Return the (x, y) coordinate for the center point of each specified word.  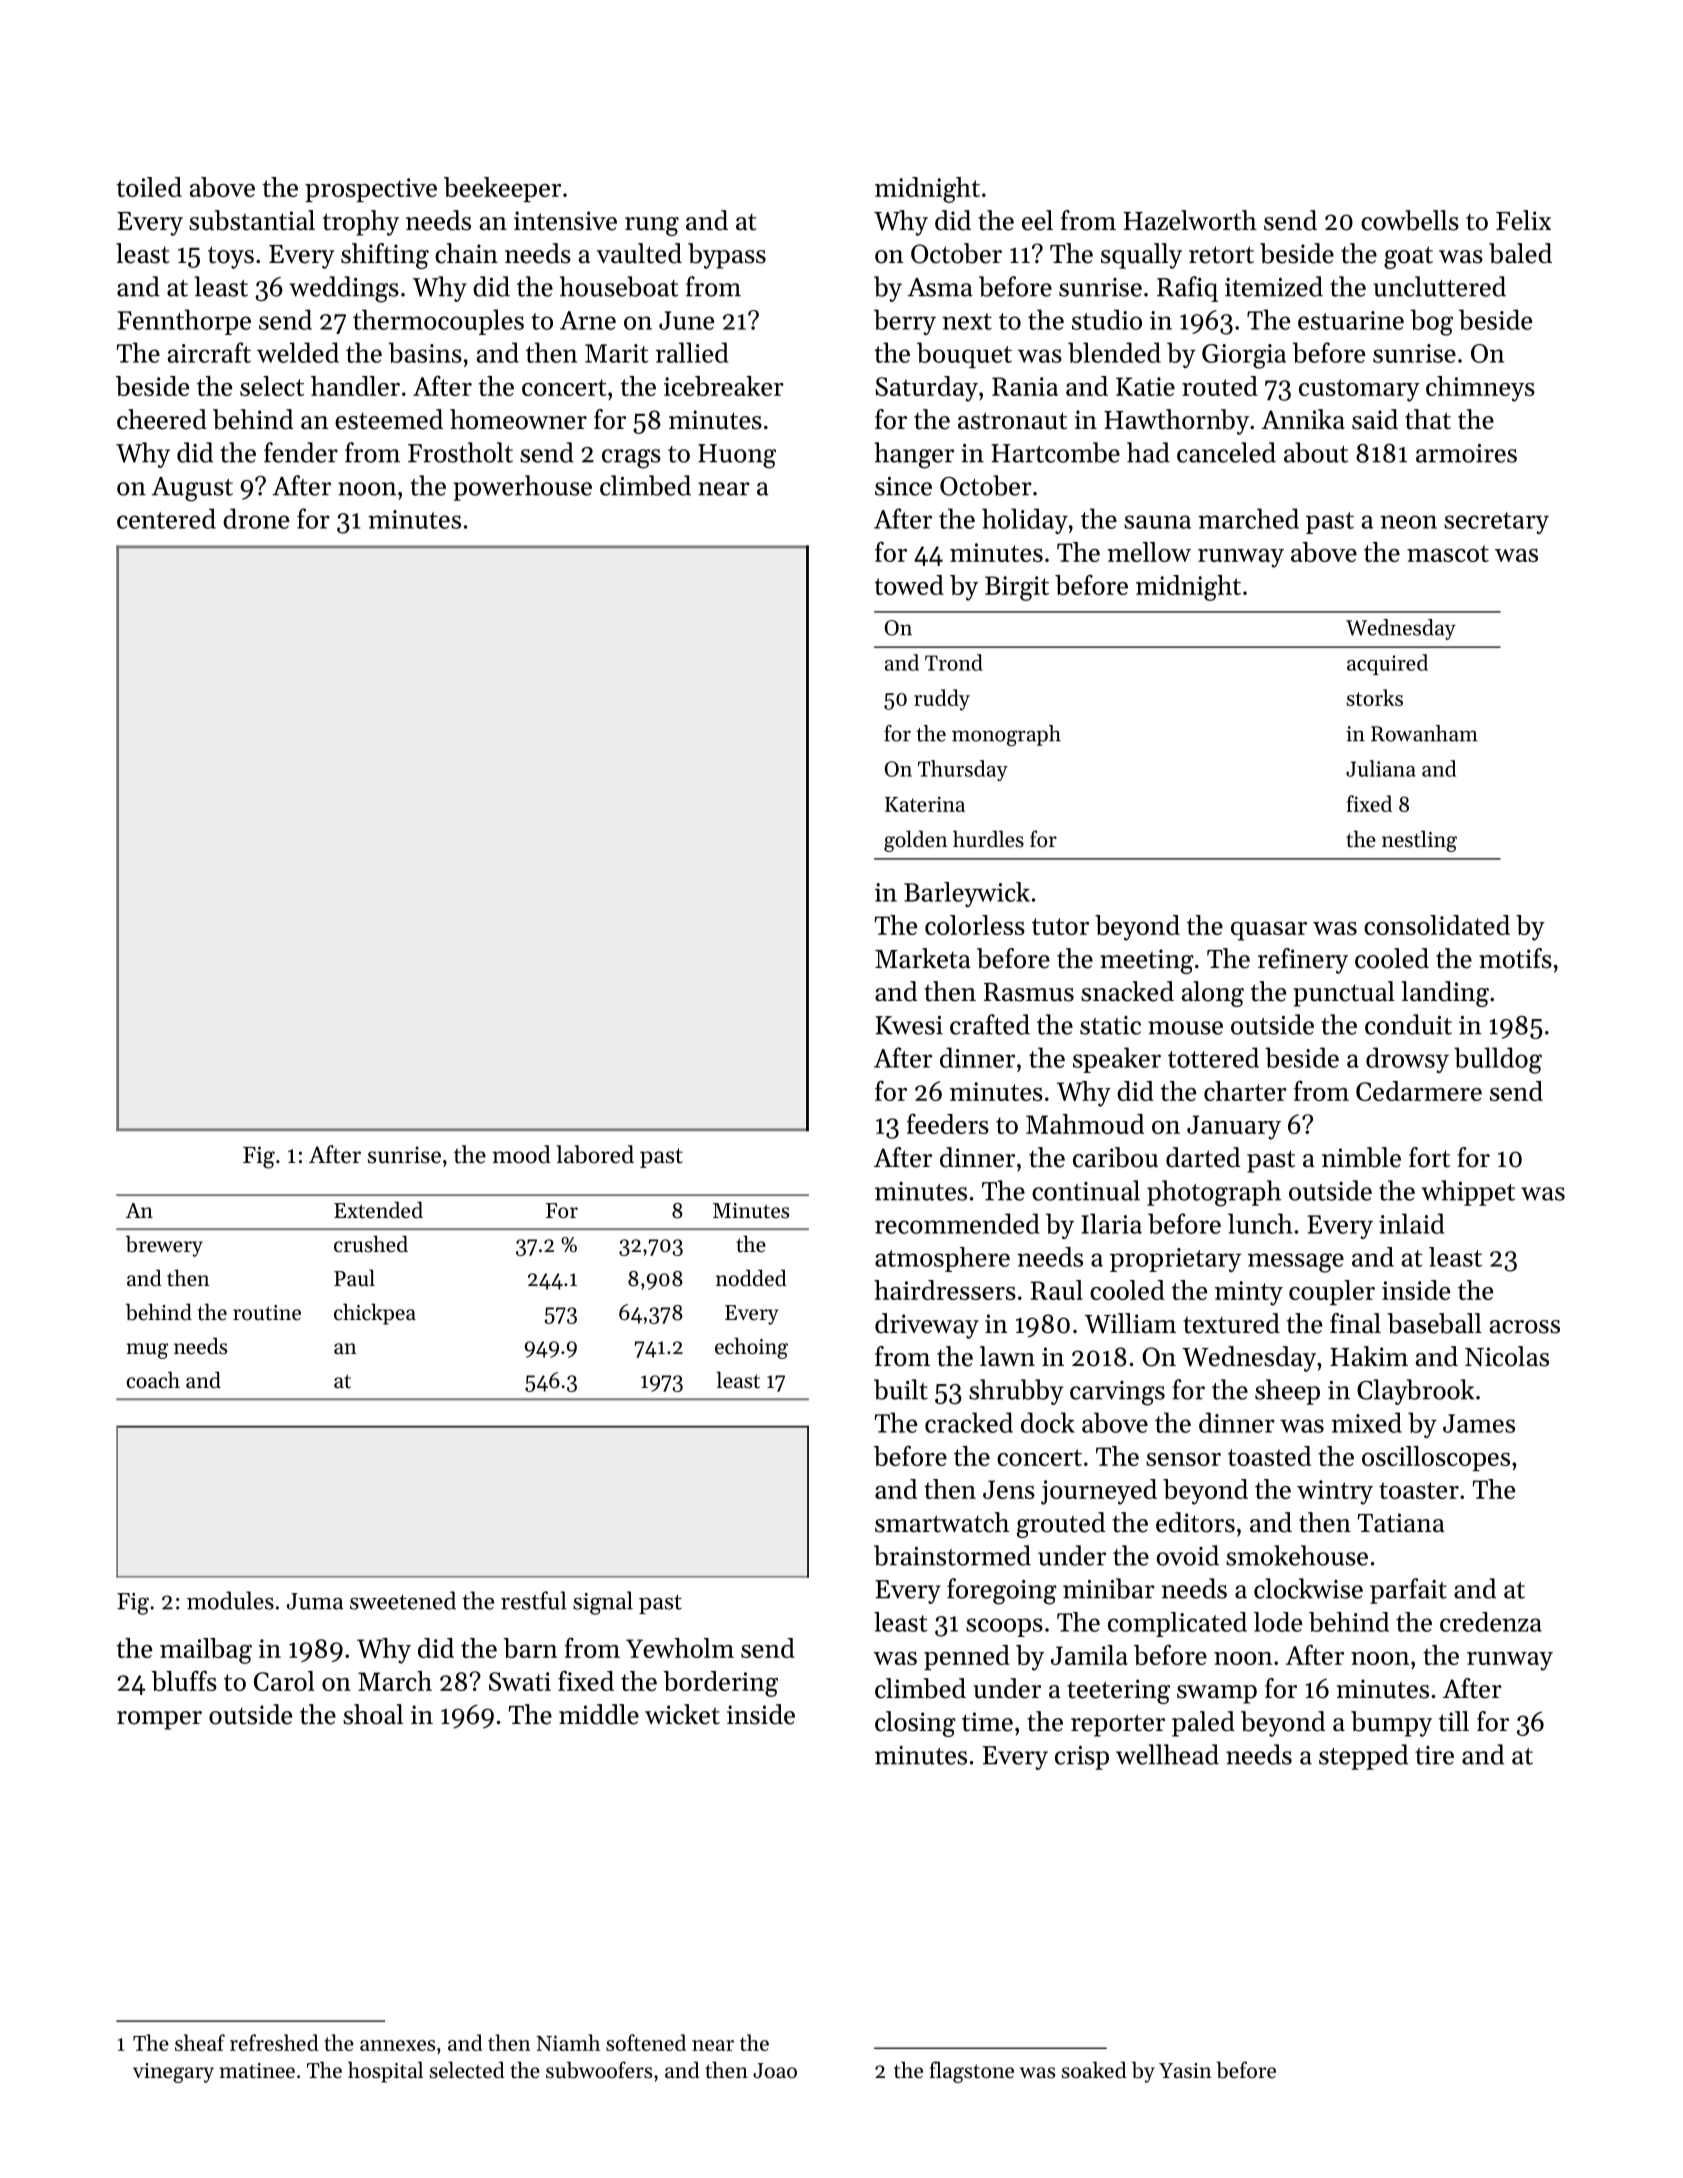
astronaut (1012, 421)
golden (916, 841)
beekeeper (502, 189)
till (1454, 1721)
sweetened (403, 1600)
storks (1375, 697)
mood (521, 1154)
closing (915, 1724)
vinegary (173, 2073)
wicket (682, 1714)
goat (1408, 257)
